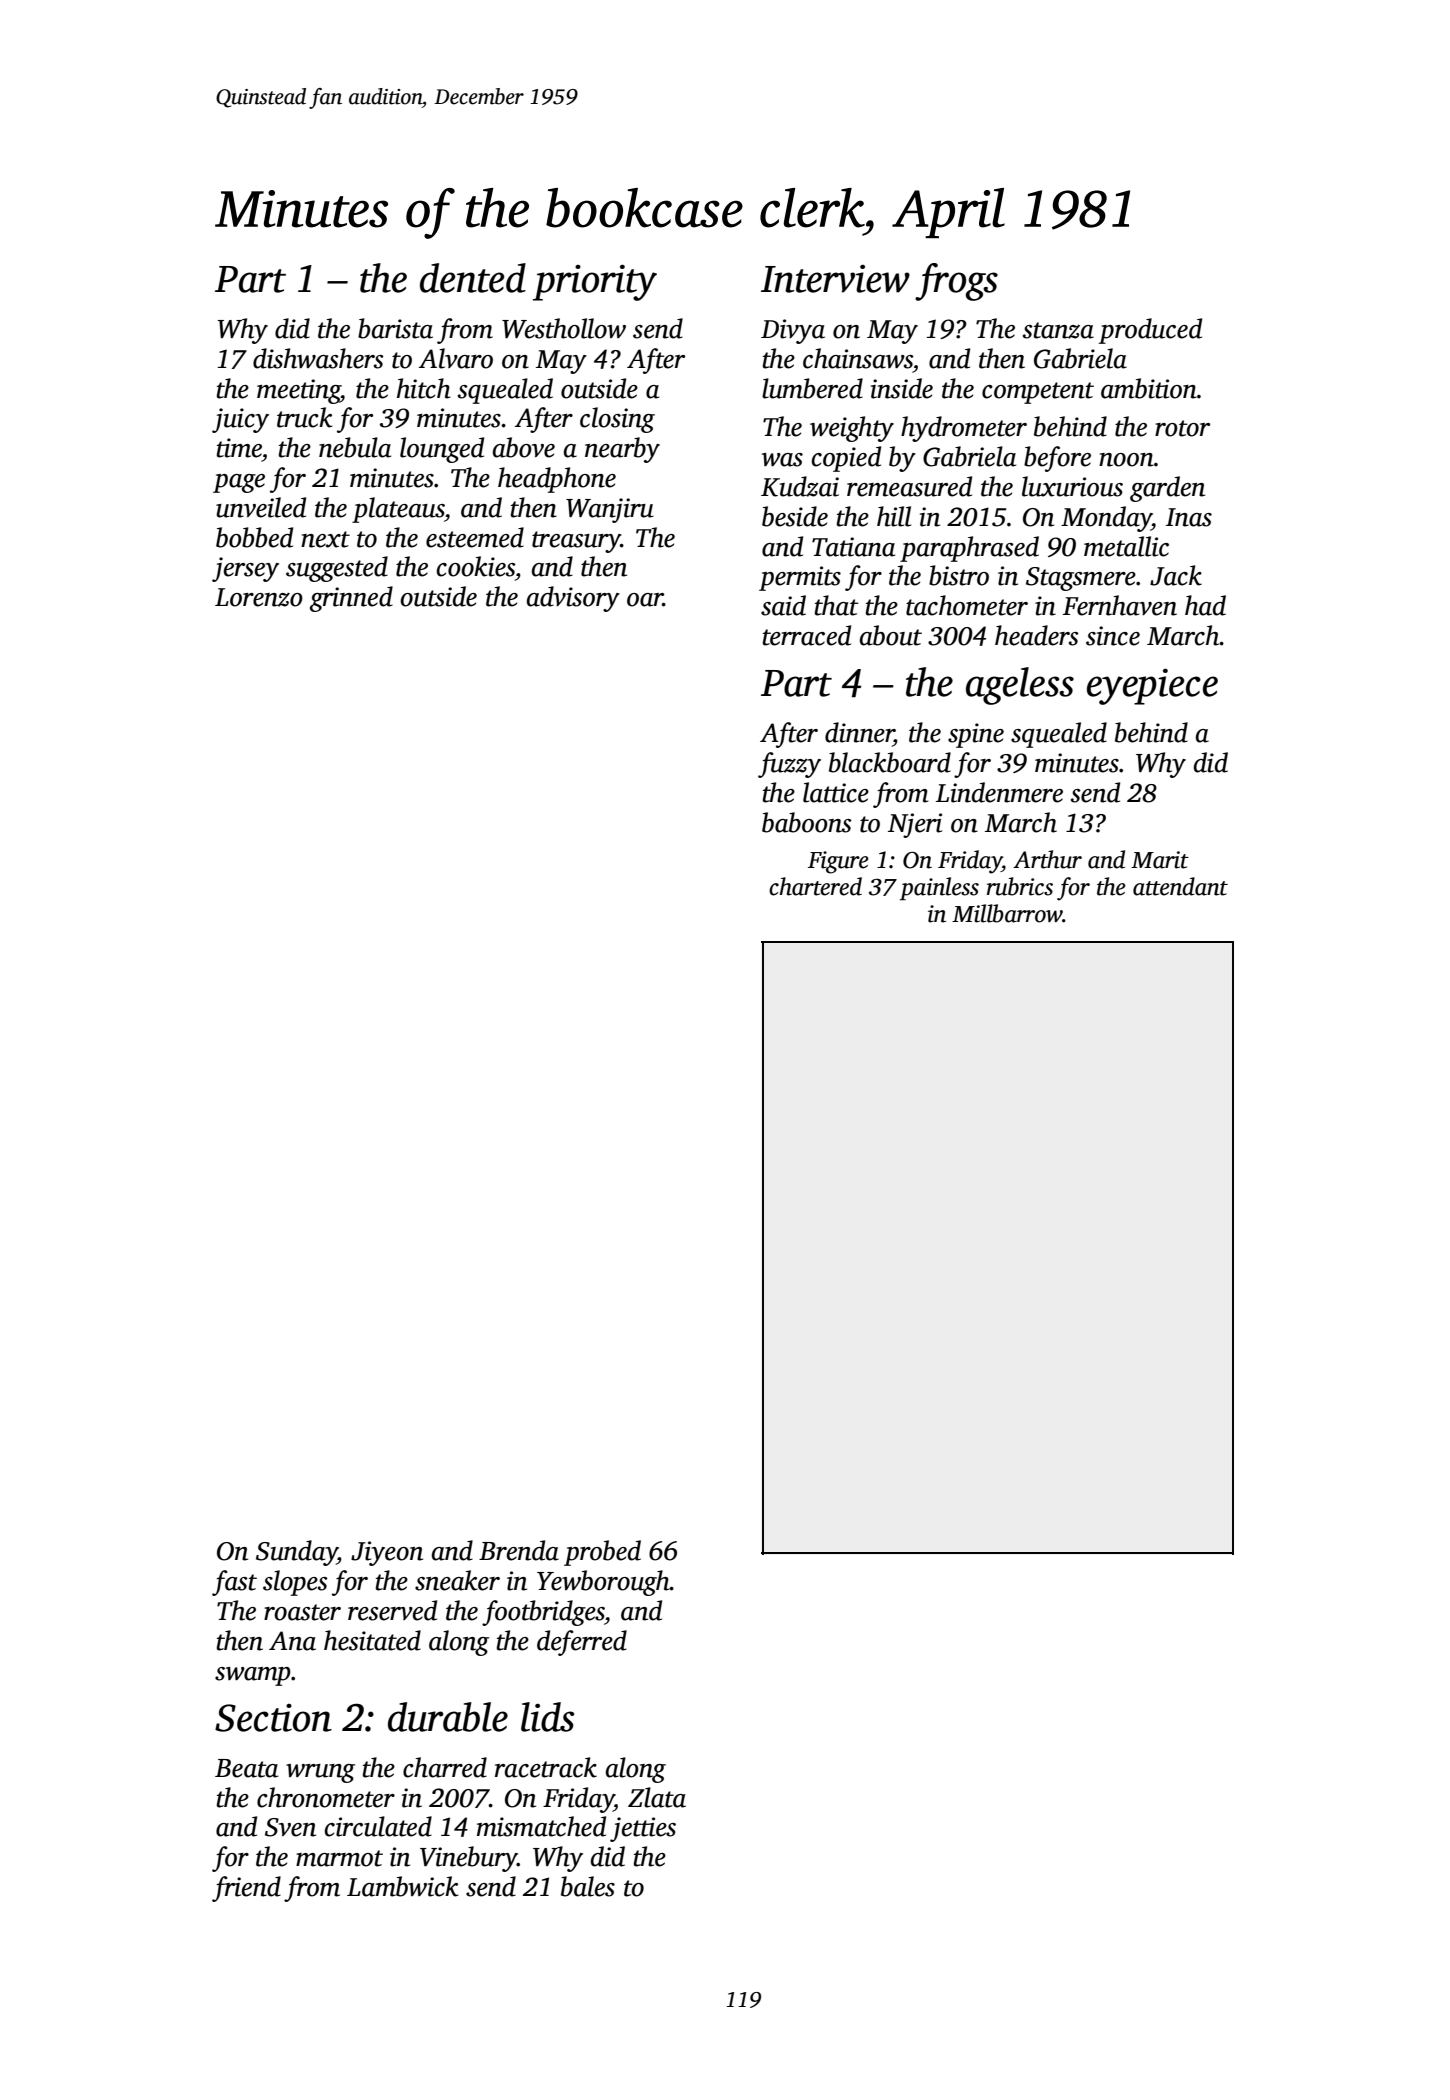  What do you see at coordinates (318, 358) in the document?
I see `dishwashers` at bounding box center [318, 358].
